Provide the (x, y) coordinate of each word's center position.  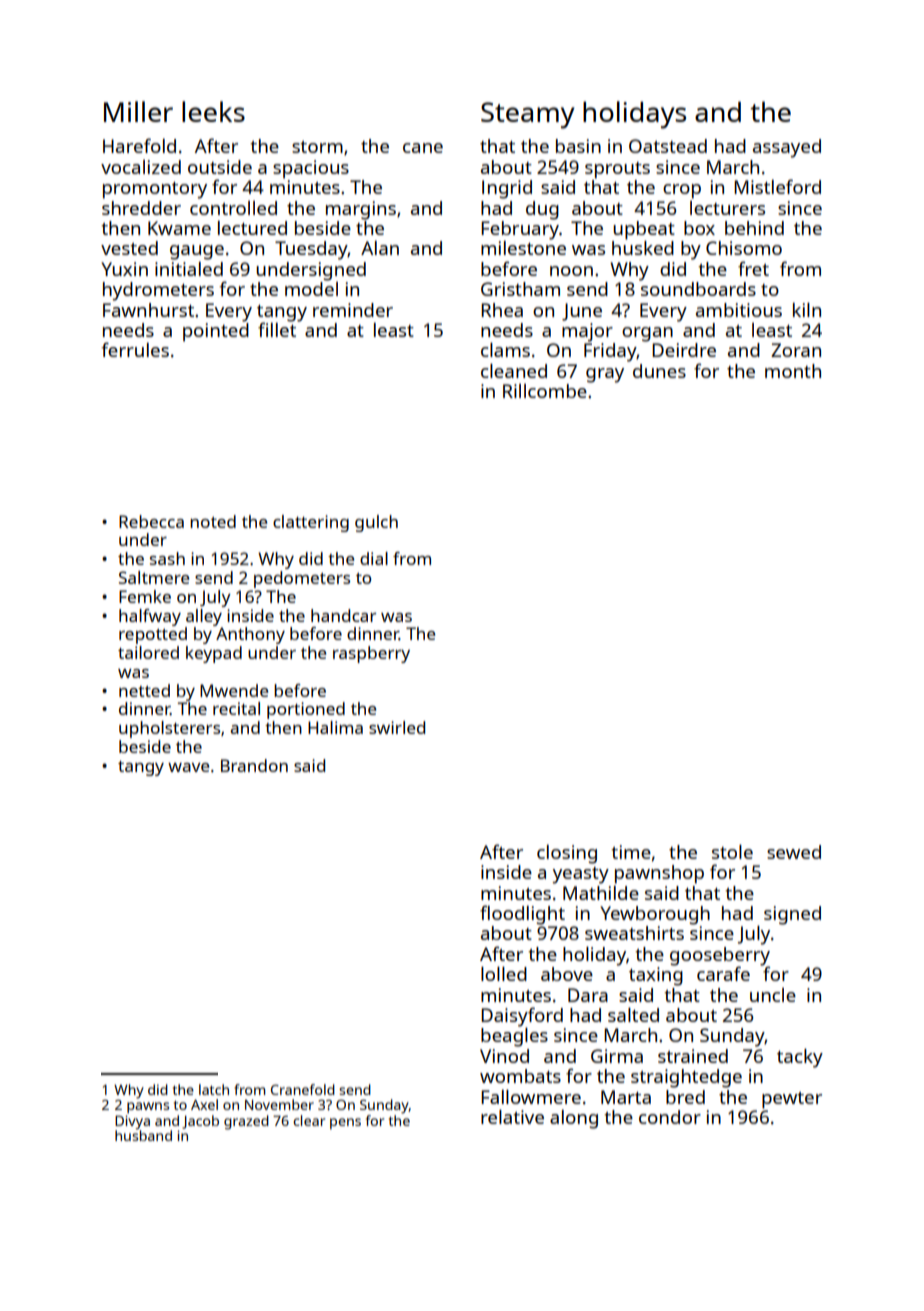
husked (643, 248)
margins (361, 210)
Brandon (254, 765)
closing (567, 854)
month (793, 371)
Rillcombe (545, 391)
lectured (252, 228)
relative (512, 1116)
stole (732, 851)
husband (143, 1135)
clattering (311, 523)
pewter (792, 1100)
